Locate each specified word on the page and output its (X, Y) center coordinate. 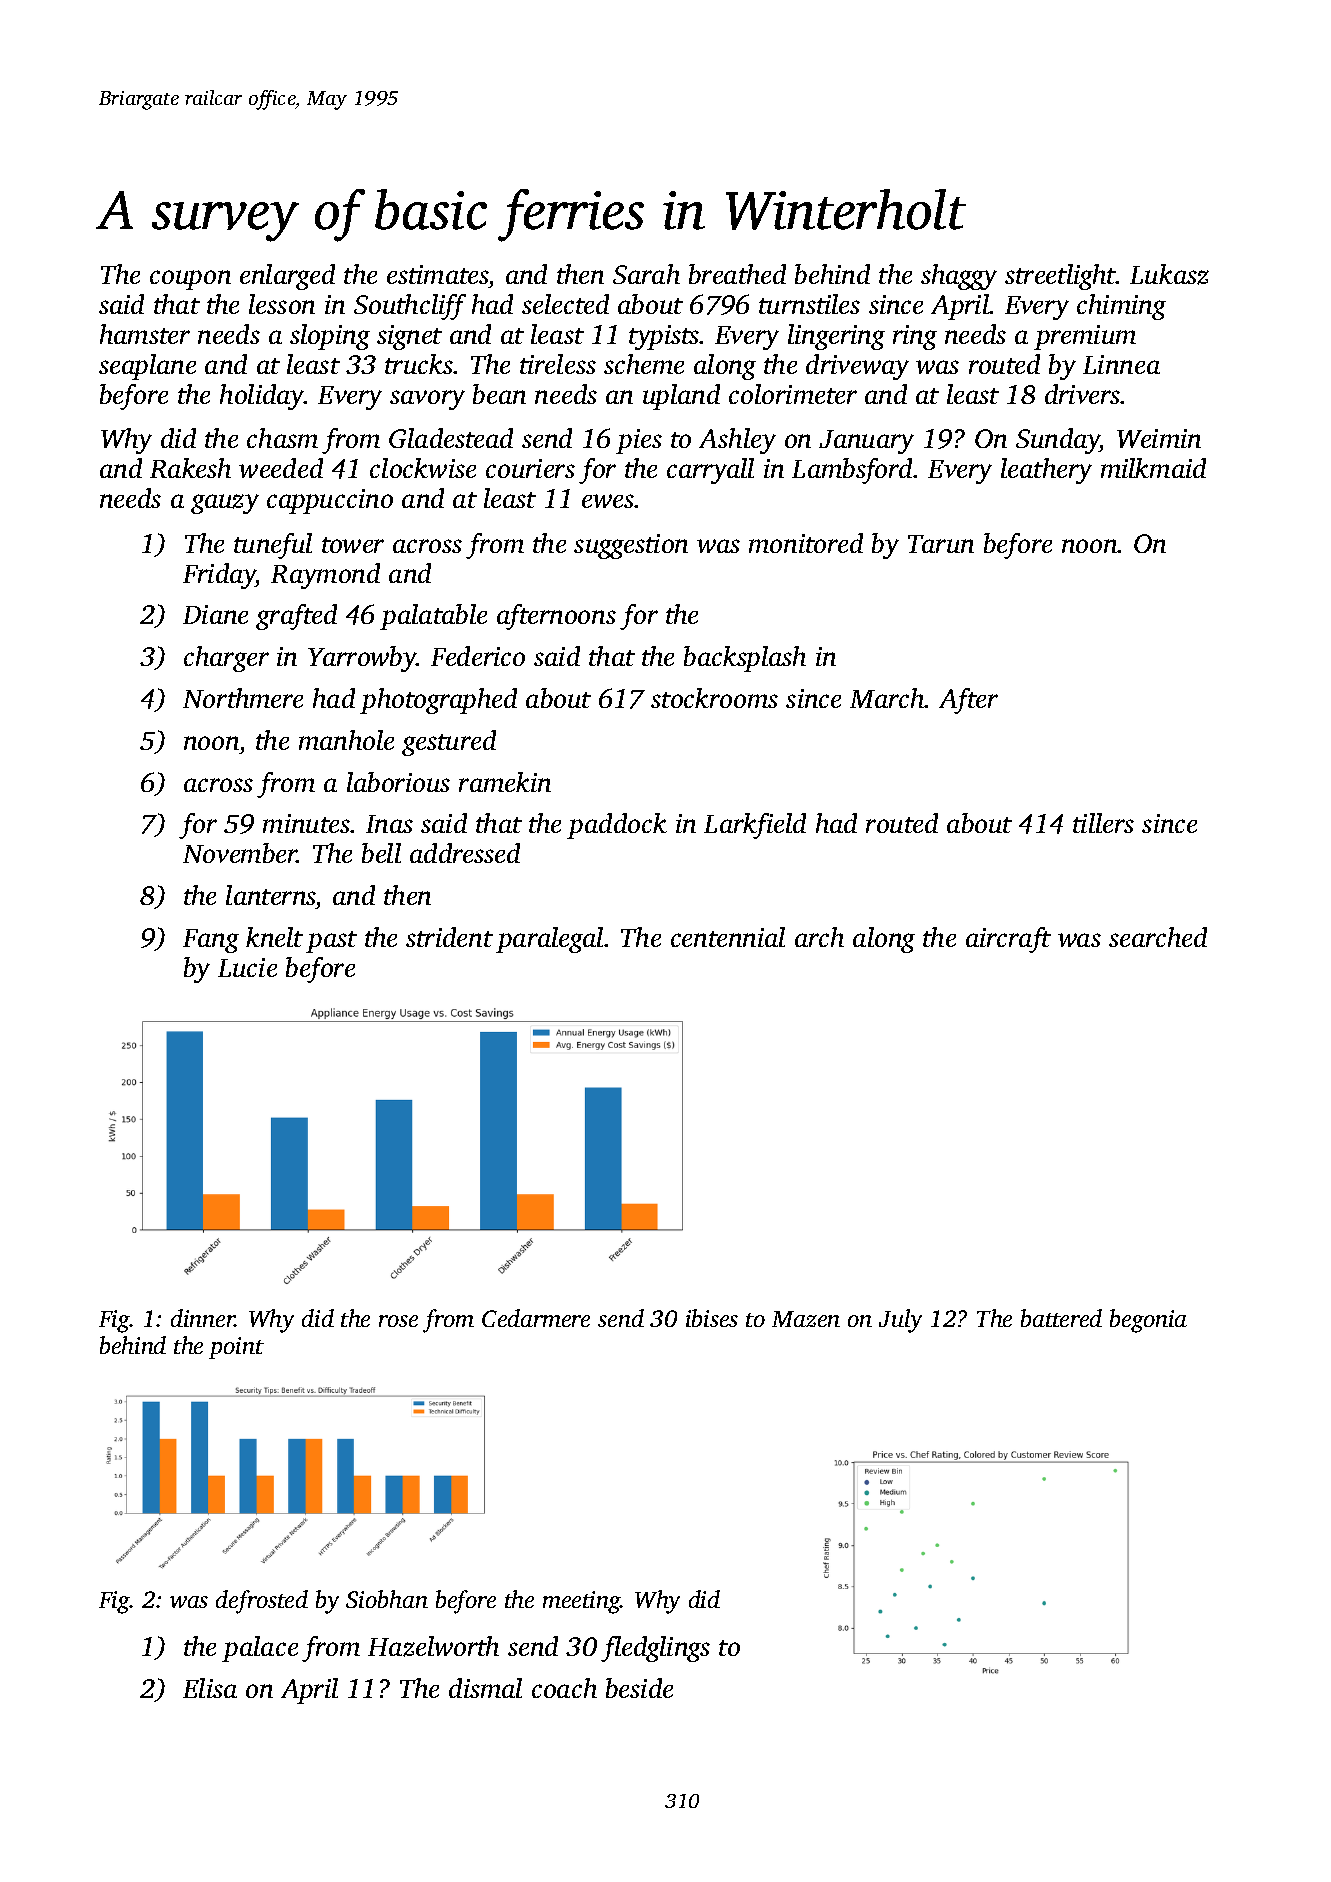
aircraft (1008, 940)
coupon (190, 280)
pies (639, 441)
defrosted (262, 1602)
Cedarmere (536, 1318)
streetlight (1060, 277)
